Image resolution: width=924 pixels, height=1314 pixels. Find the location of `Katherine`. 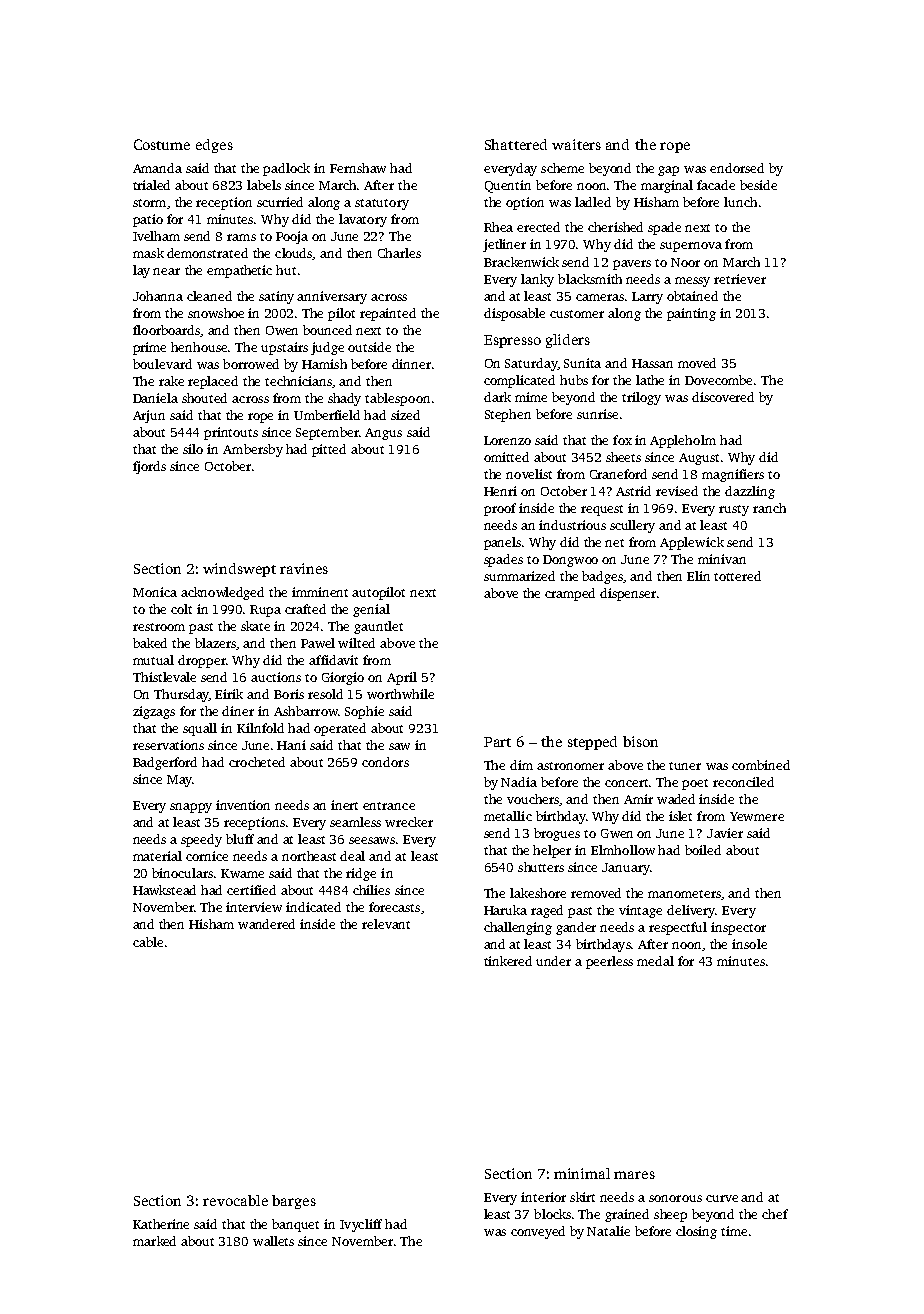

Katherine is located at coordinates (161, 1224).
